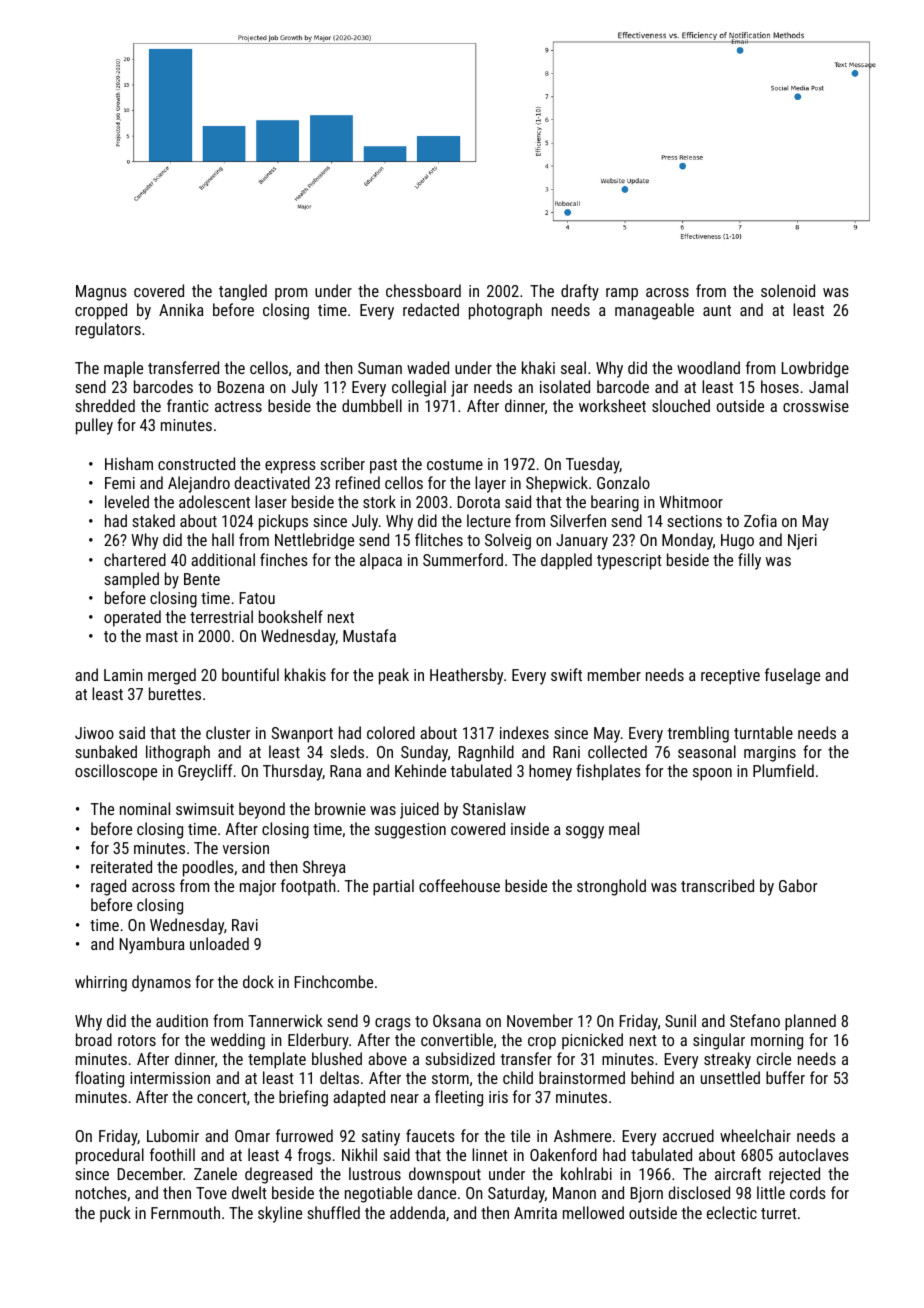  Describe the element at coordinates (459, 885) in the screenshot. I see `coffeehouse` at that location.
